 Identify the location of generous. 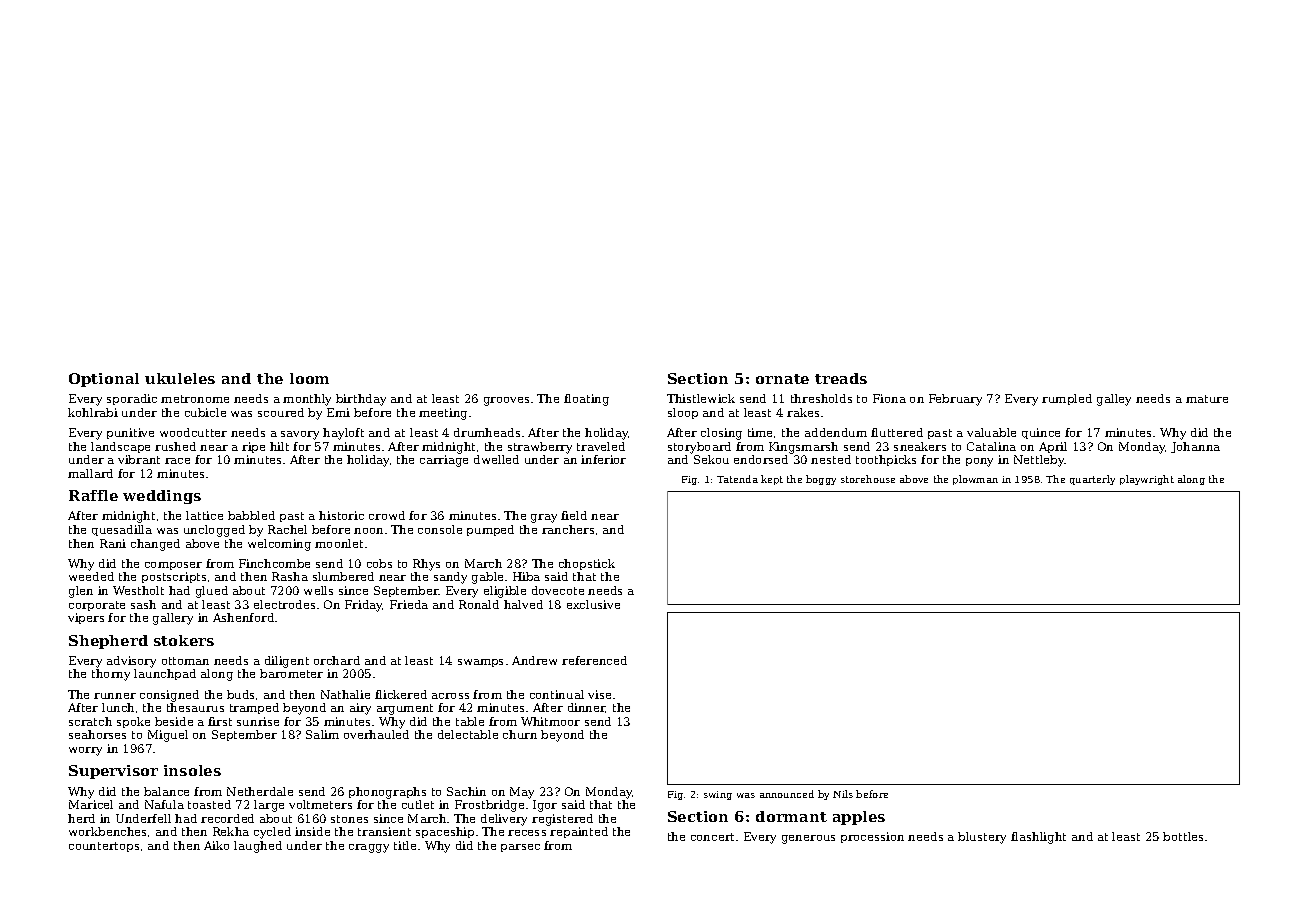
(808, 839).
